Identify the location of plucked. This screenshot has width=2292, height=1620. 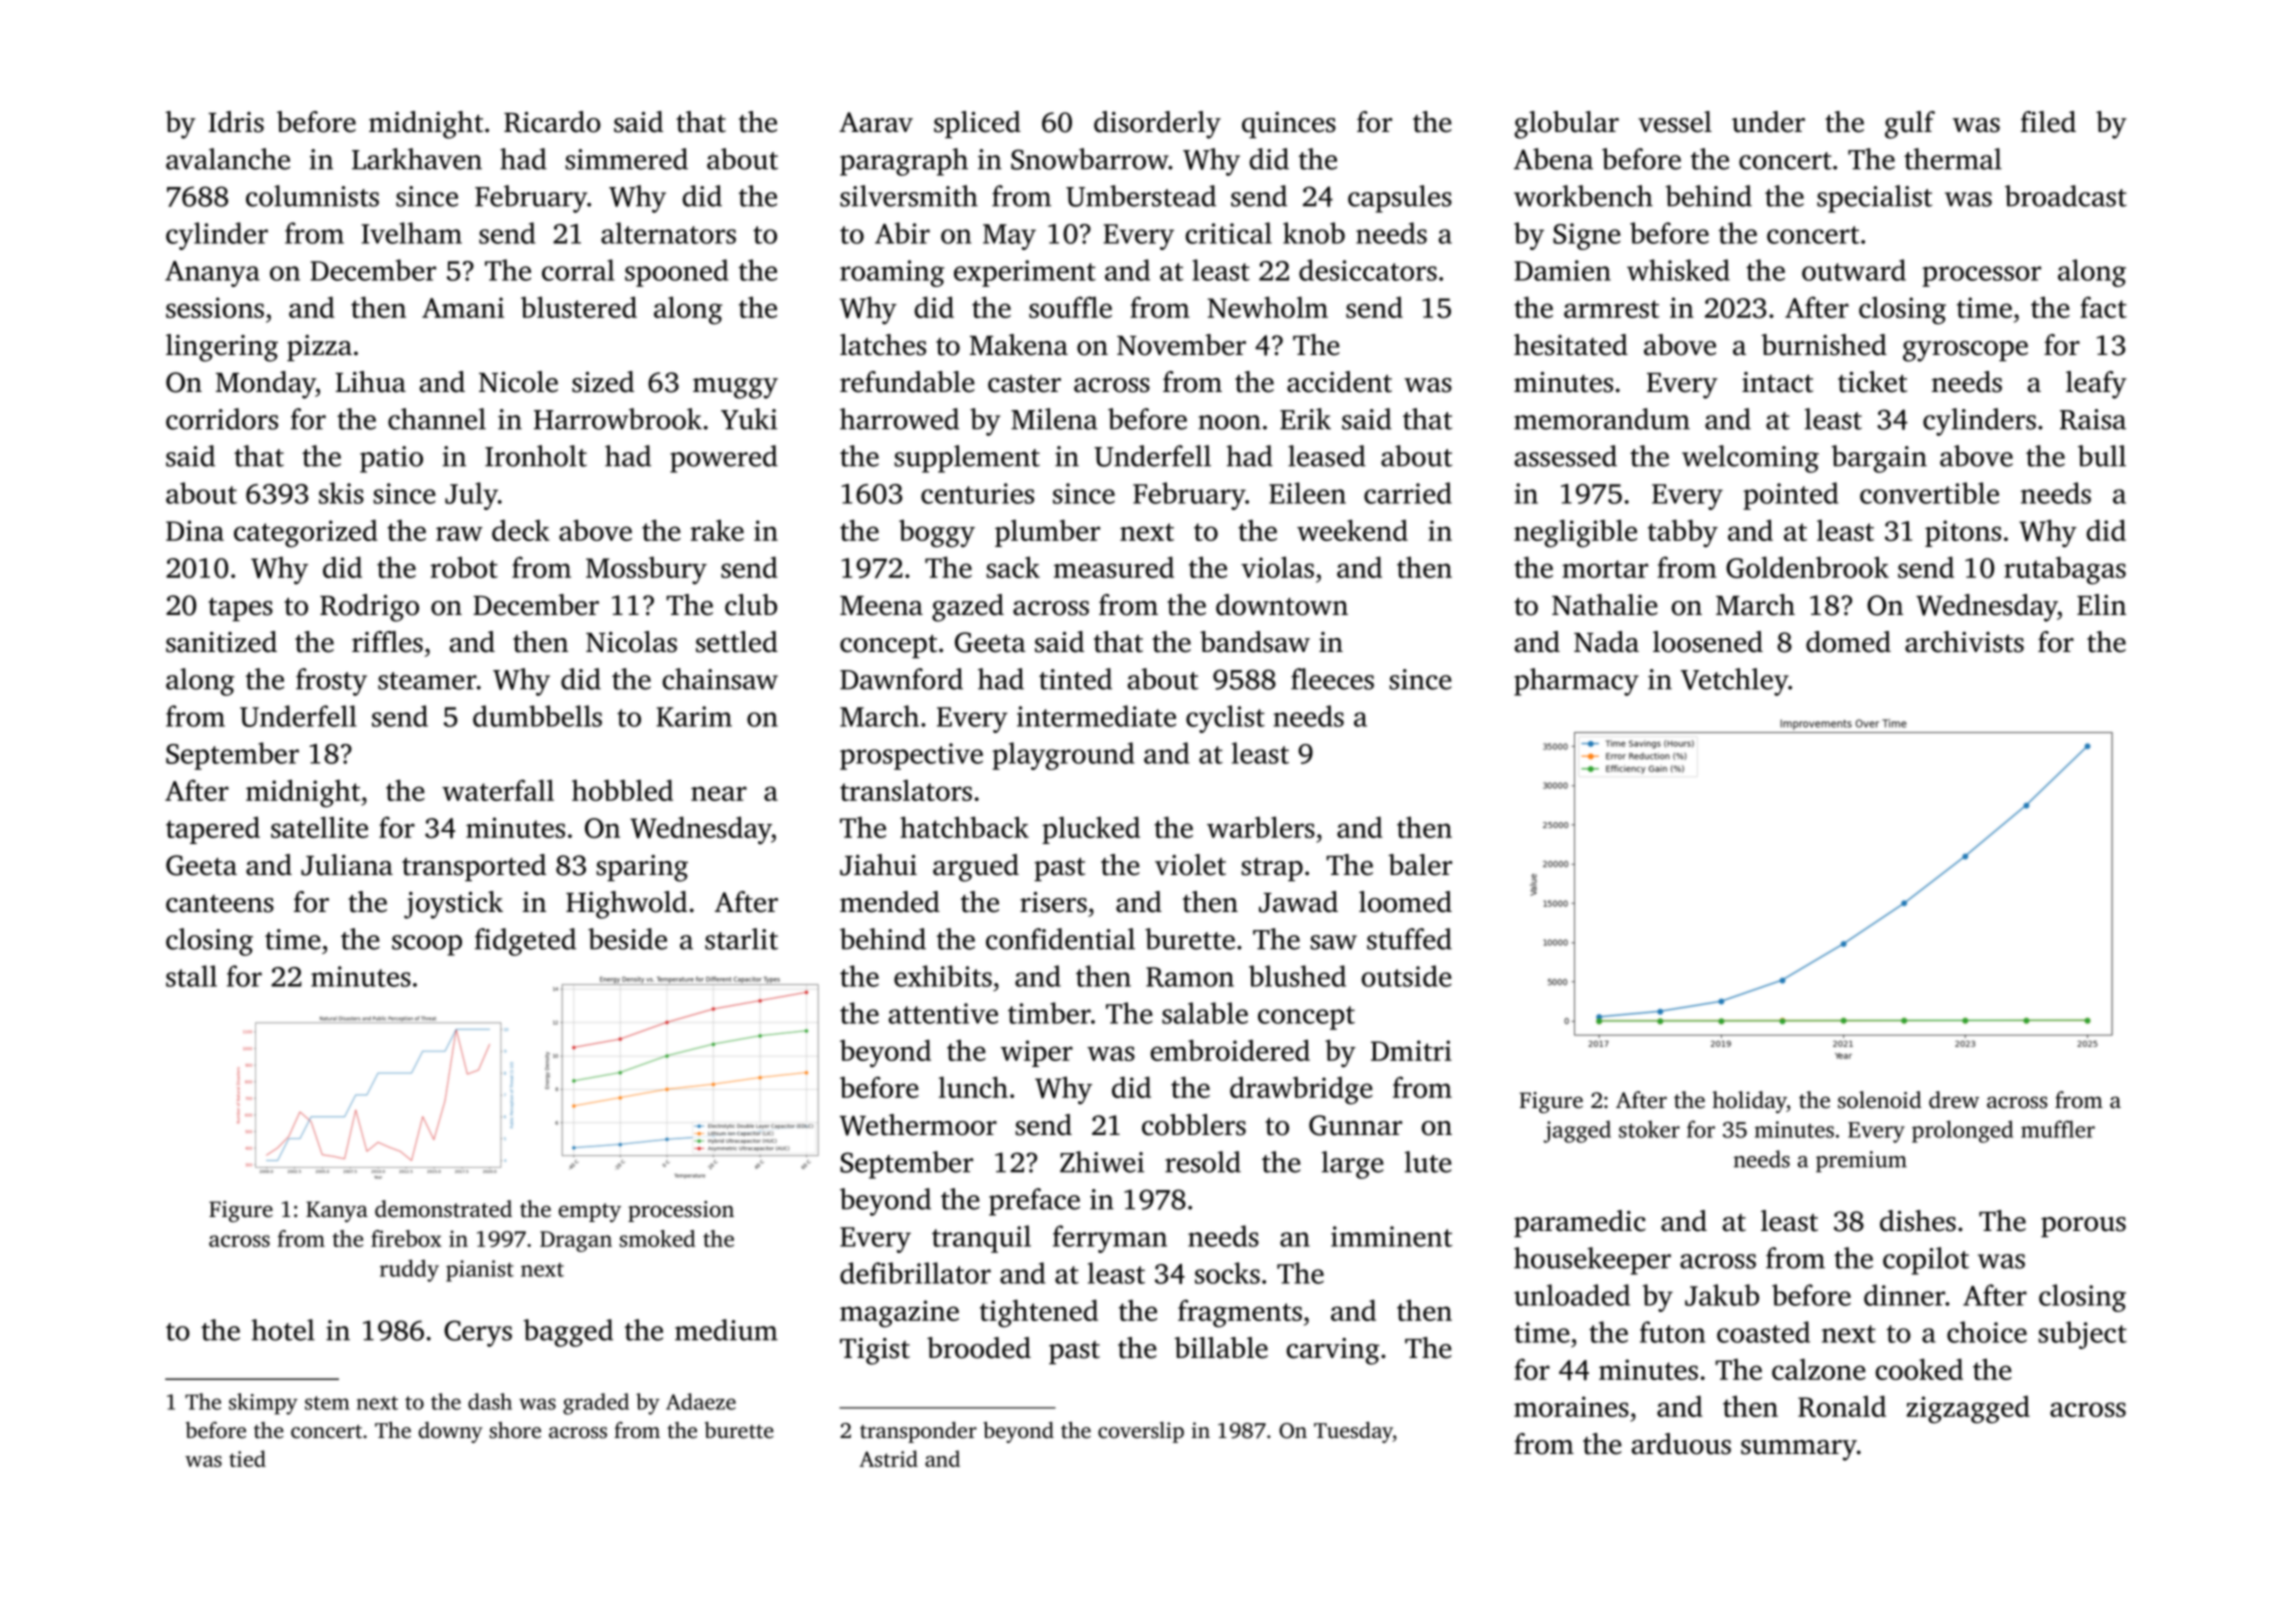
(1091, 830).
